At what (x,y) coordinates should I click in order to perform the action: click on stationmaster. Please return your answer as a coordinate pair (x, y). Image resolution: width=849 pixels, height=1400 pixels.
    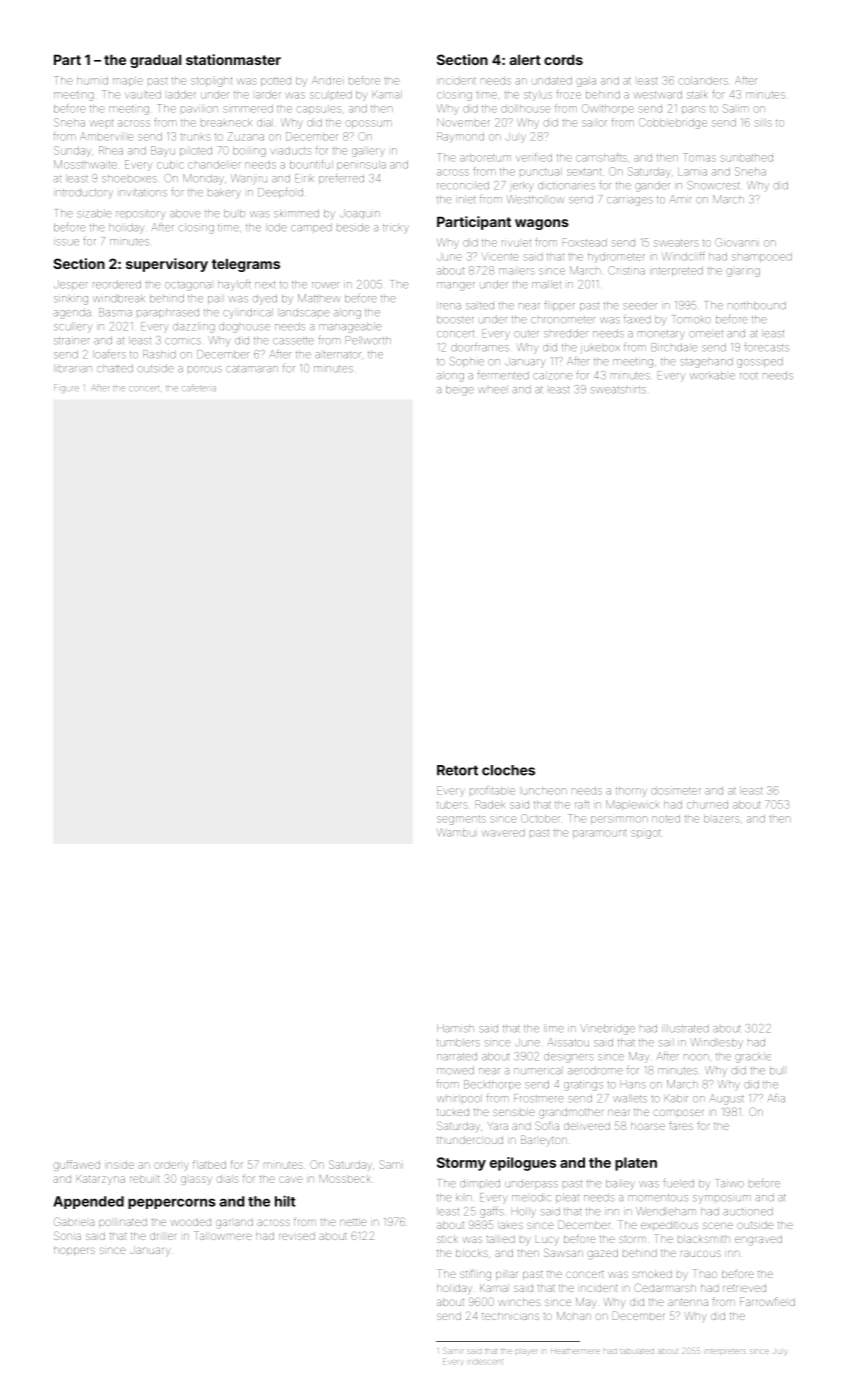
    Looking at the image, I should click on (233, 59).
